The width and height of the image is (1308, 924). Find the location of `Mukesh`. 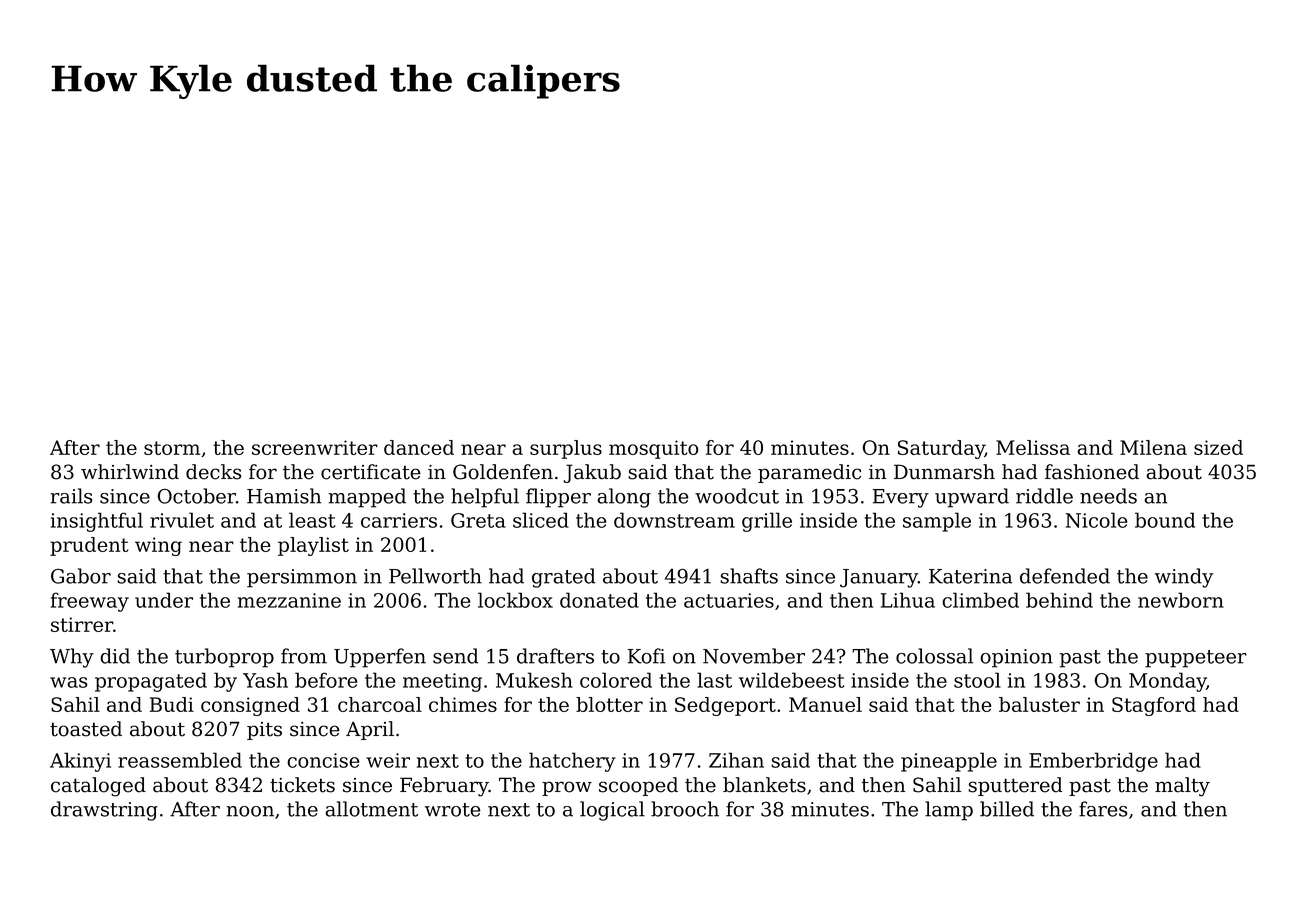

Mukesh is located at coordinates (534, 680).
